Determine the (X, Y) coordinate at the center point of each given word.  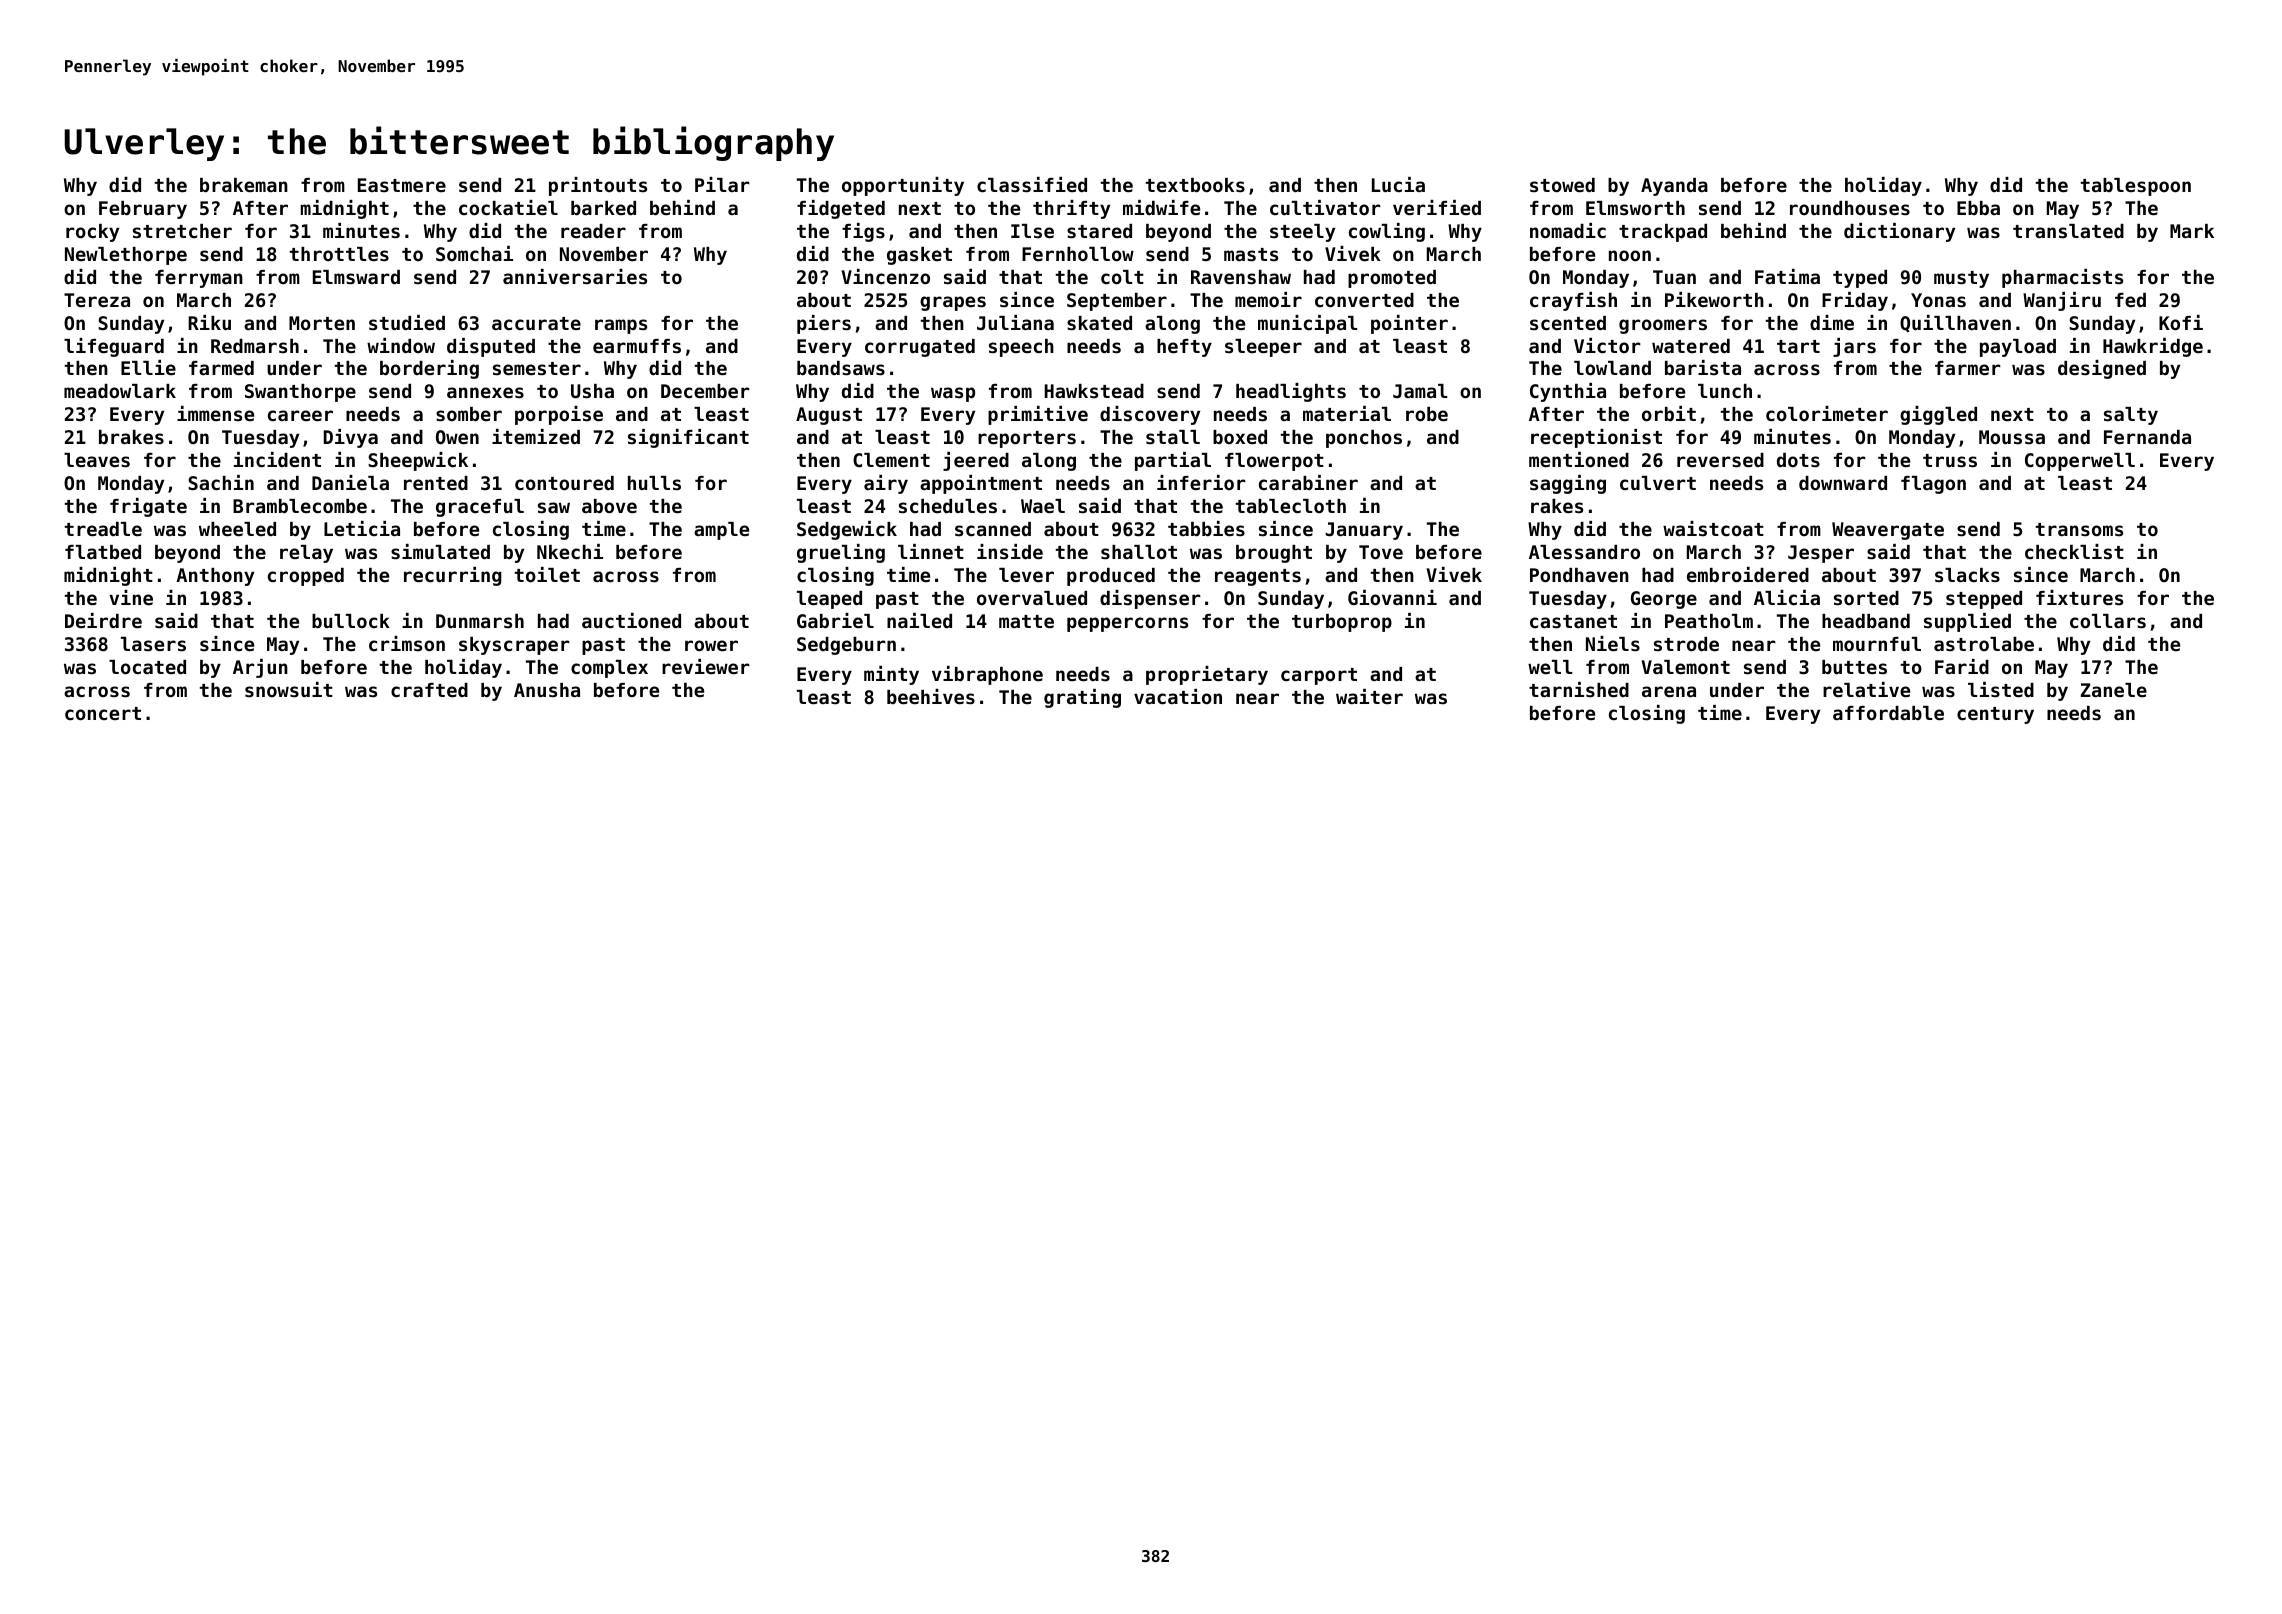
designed (2102, 369)
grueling (841, 553)
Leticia (362, 528)
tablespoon (2136, 187)
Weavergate (1888, 531)
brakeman (244, 185)
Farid (1962, 666)
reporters (1027, 439)
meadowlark (120, 391)
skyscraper (514, 646)
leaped (829, 600)
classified (1032, 185)
